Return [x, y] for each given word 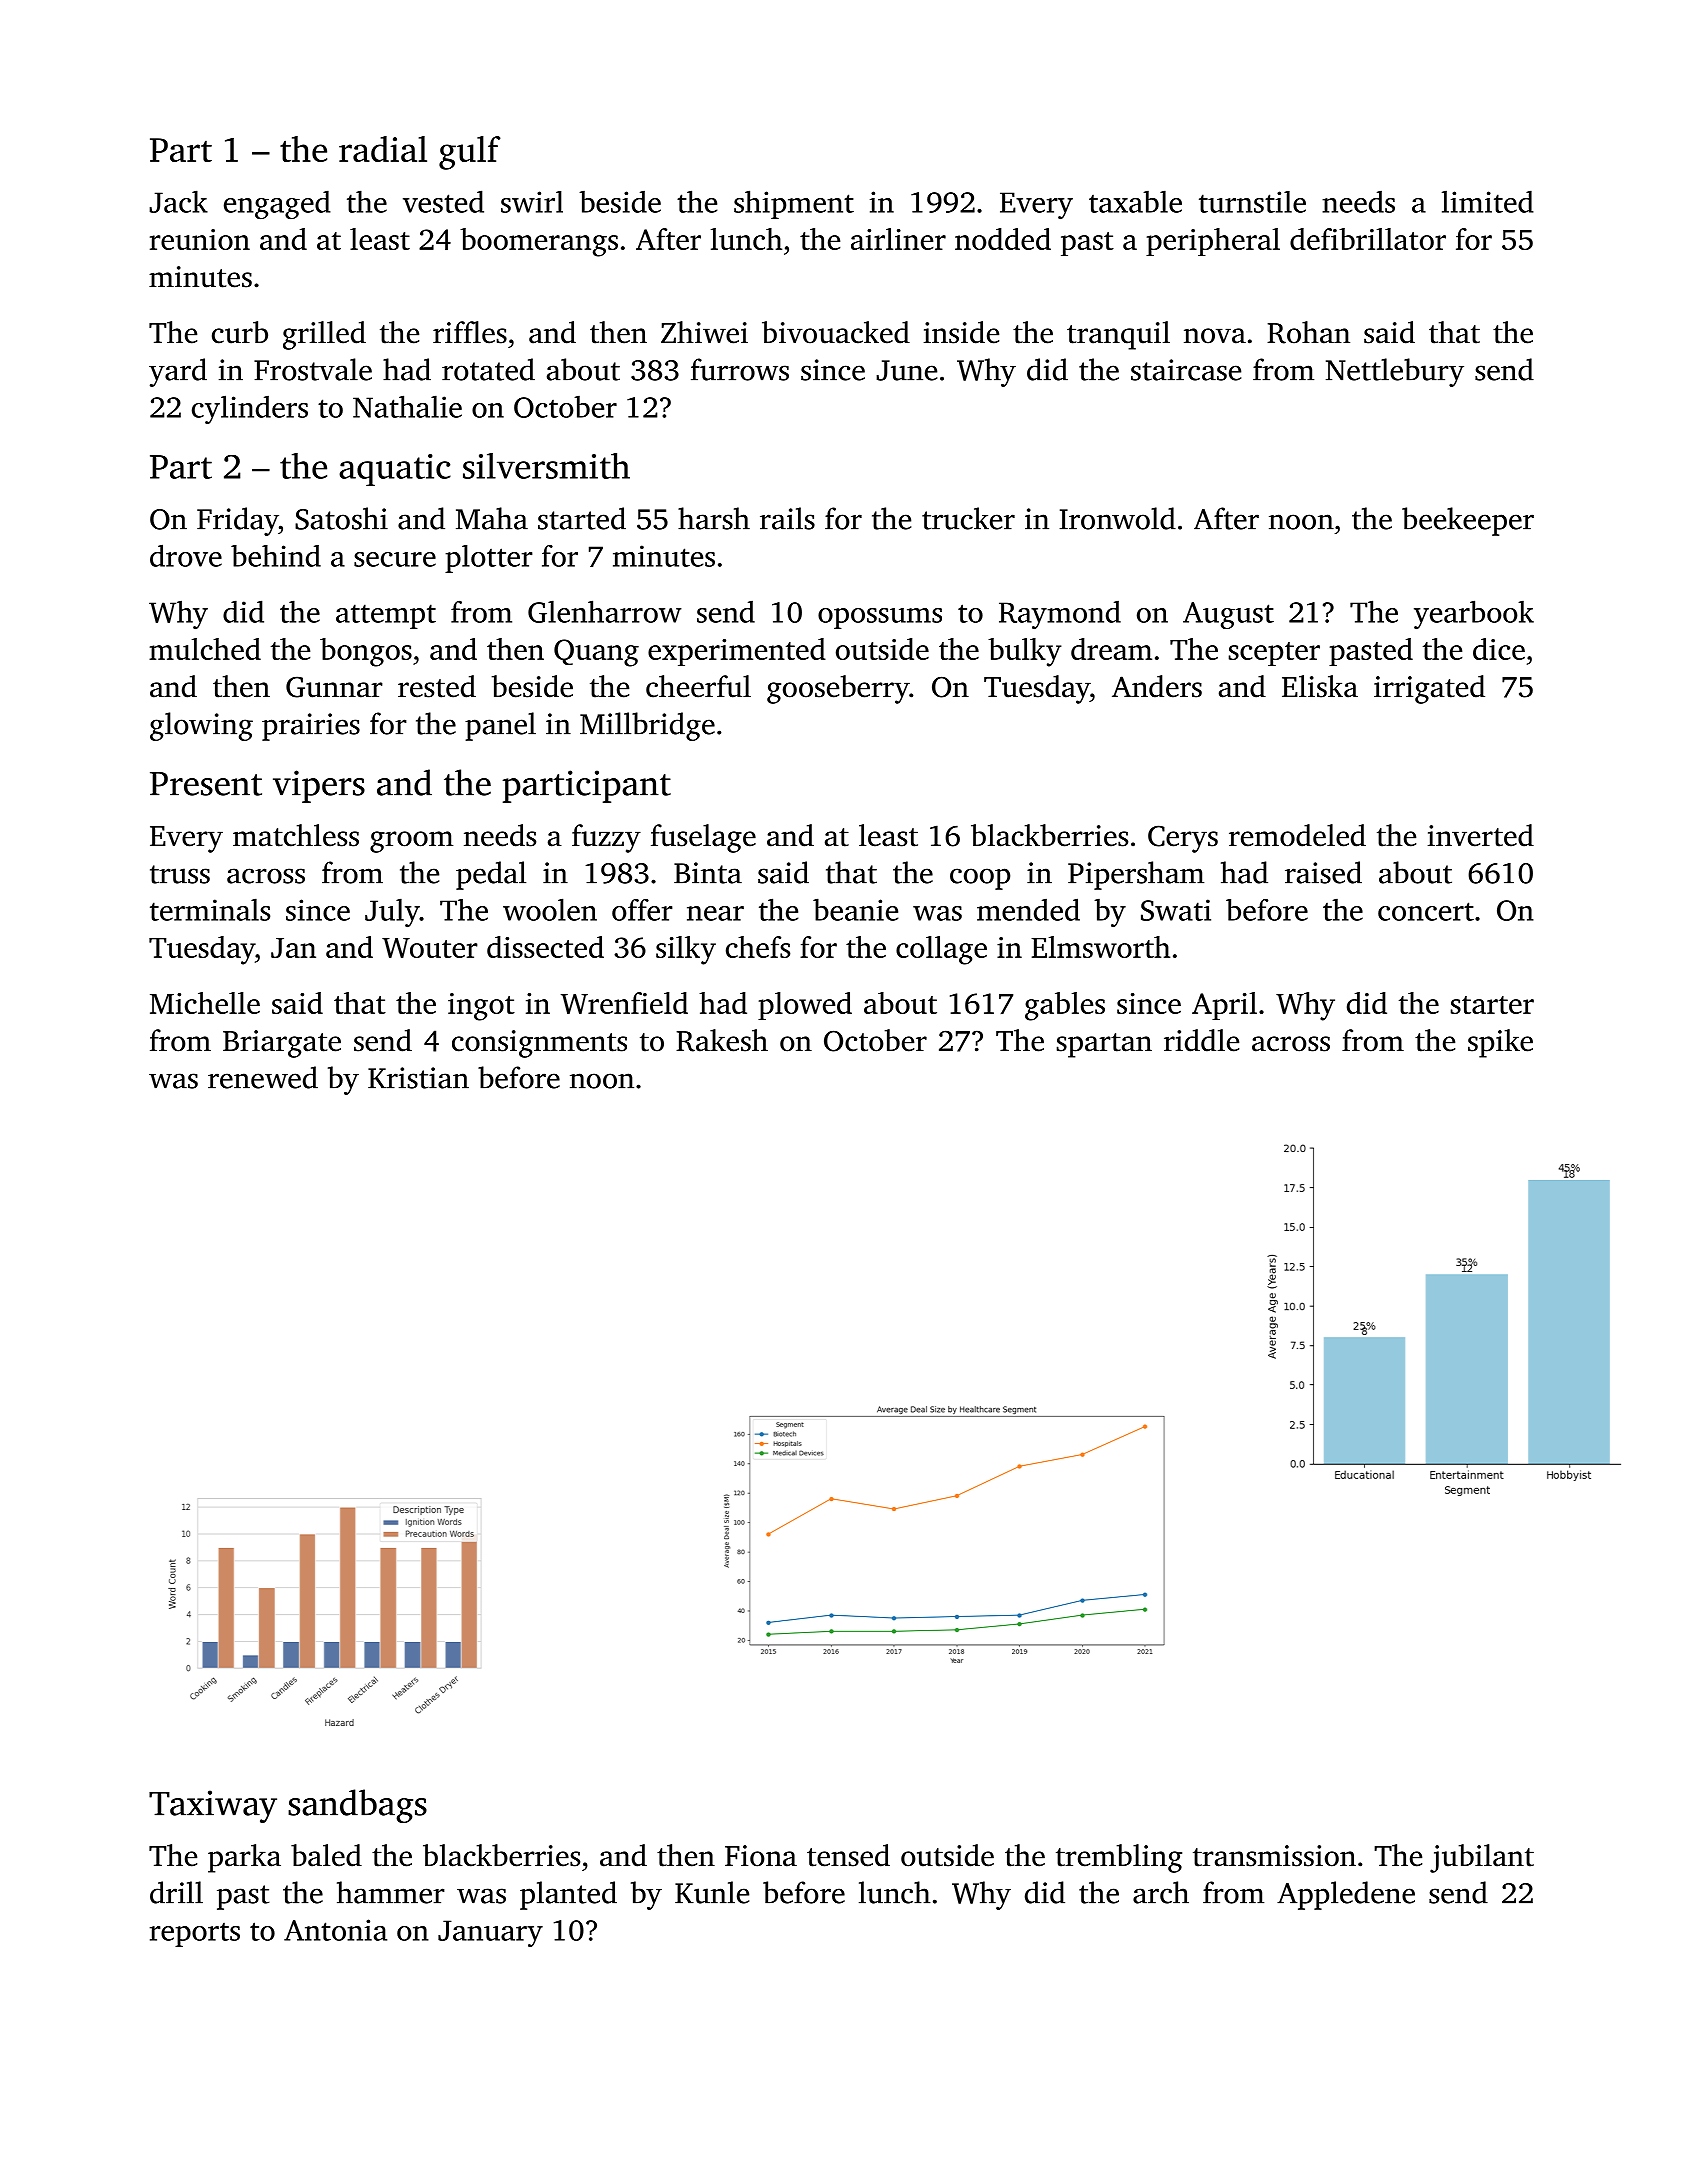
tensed [848, 1855]
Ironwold [1117, 518]
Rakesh [722, 1040]
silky [686, 950]
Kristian [418, 1078]
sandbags [357, 1806]
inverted [1481, 835]
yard [178, 372]
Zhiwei [704, 332]
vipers [319, 786]
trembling [1119, 1858]
